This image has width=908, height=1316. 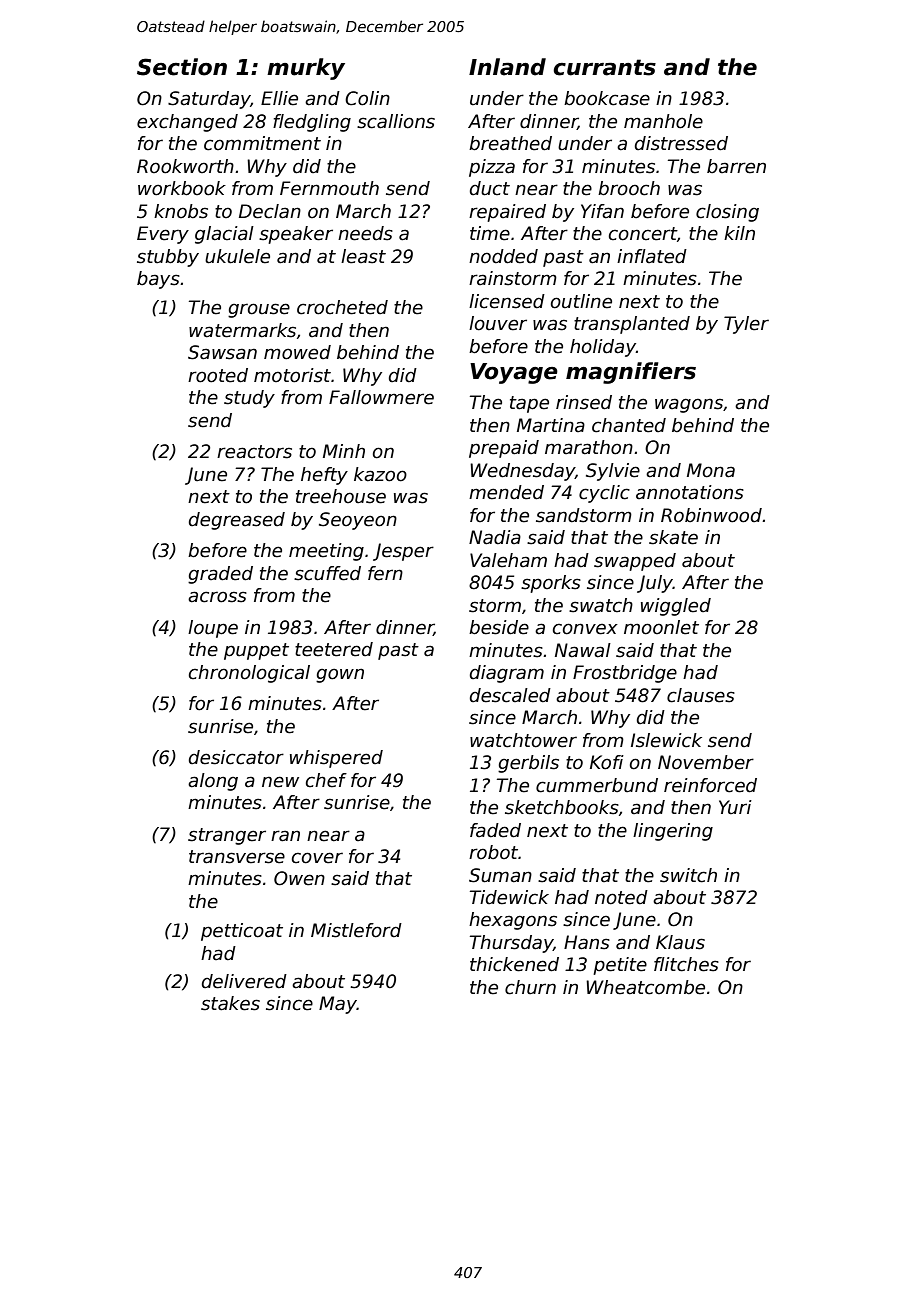 What do you see at coordinates (711, 470) in the image?
I see `Mona` at bounding box center [711, 470].
